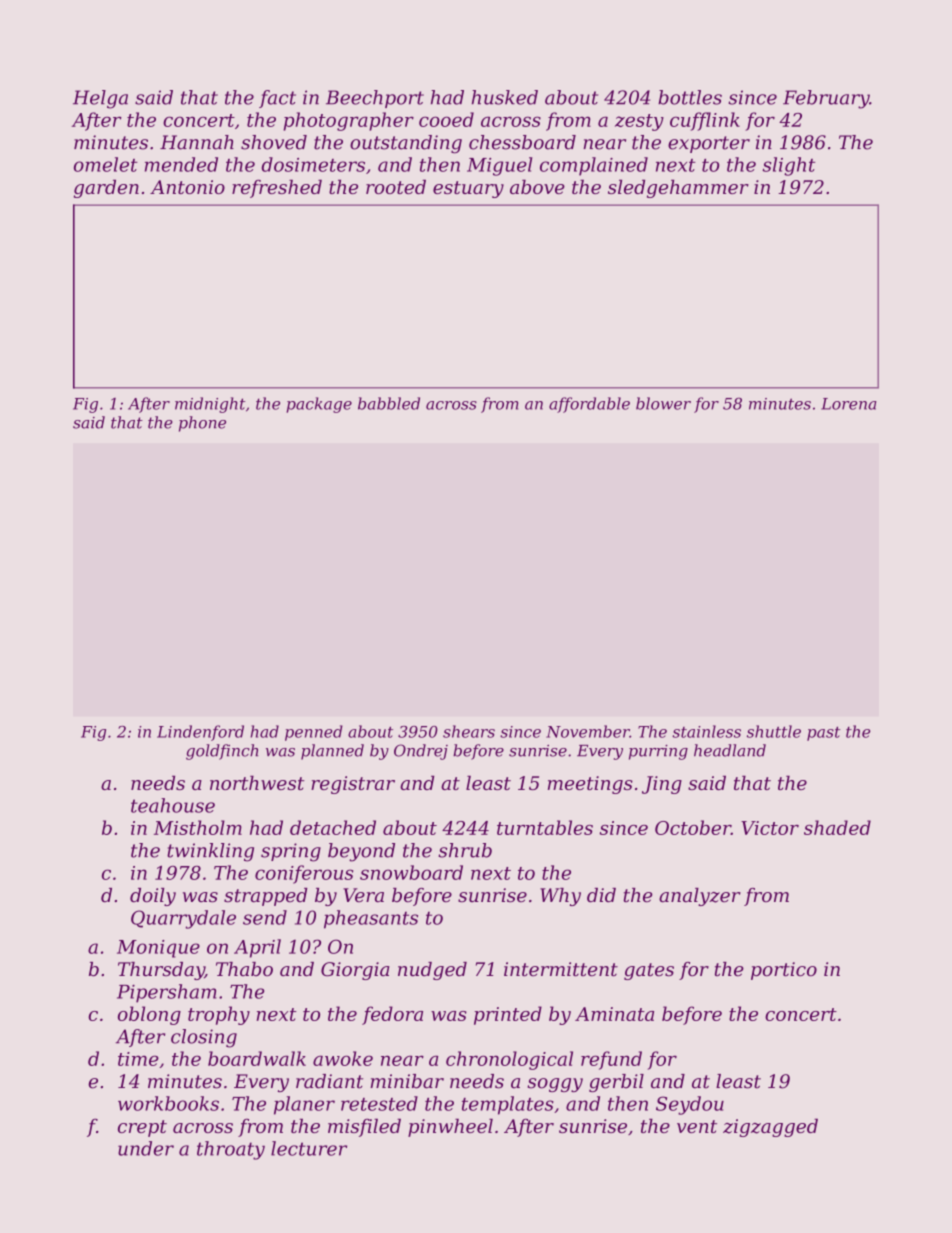 The image size is (952, 1233). I want to click on blower, so click(663, 403).
